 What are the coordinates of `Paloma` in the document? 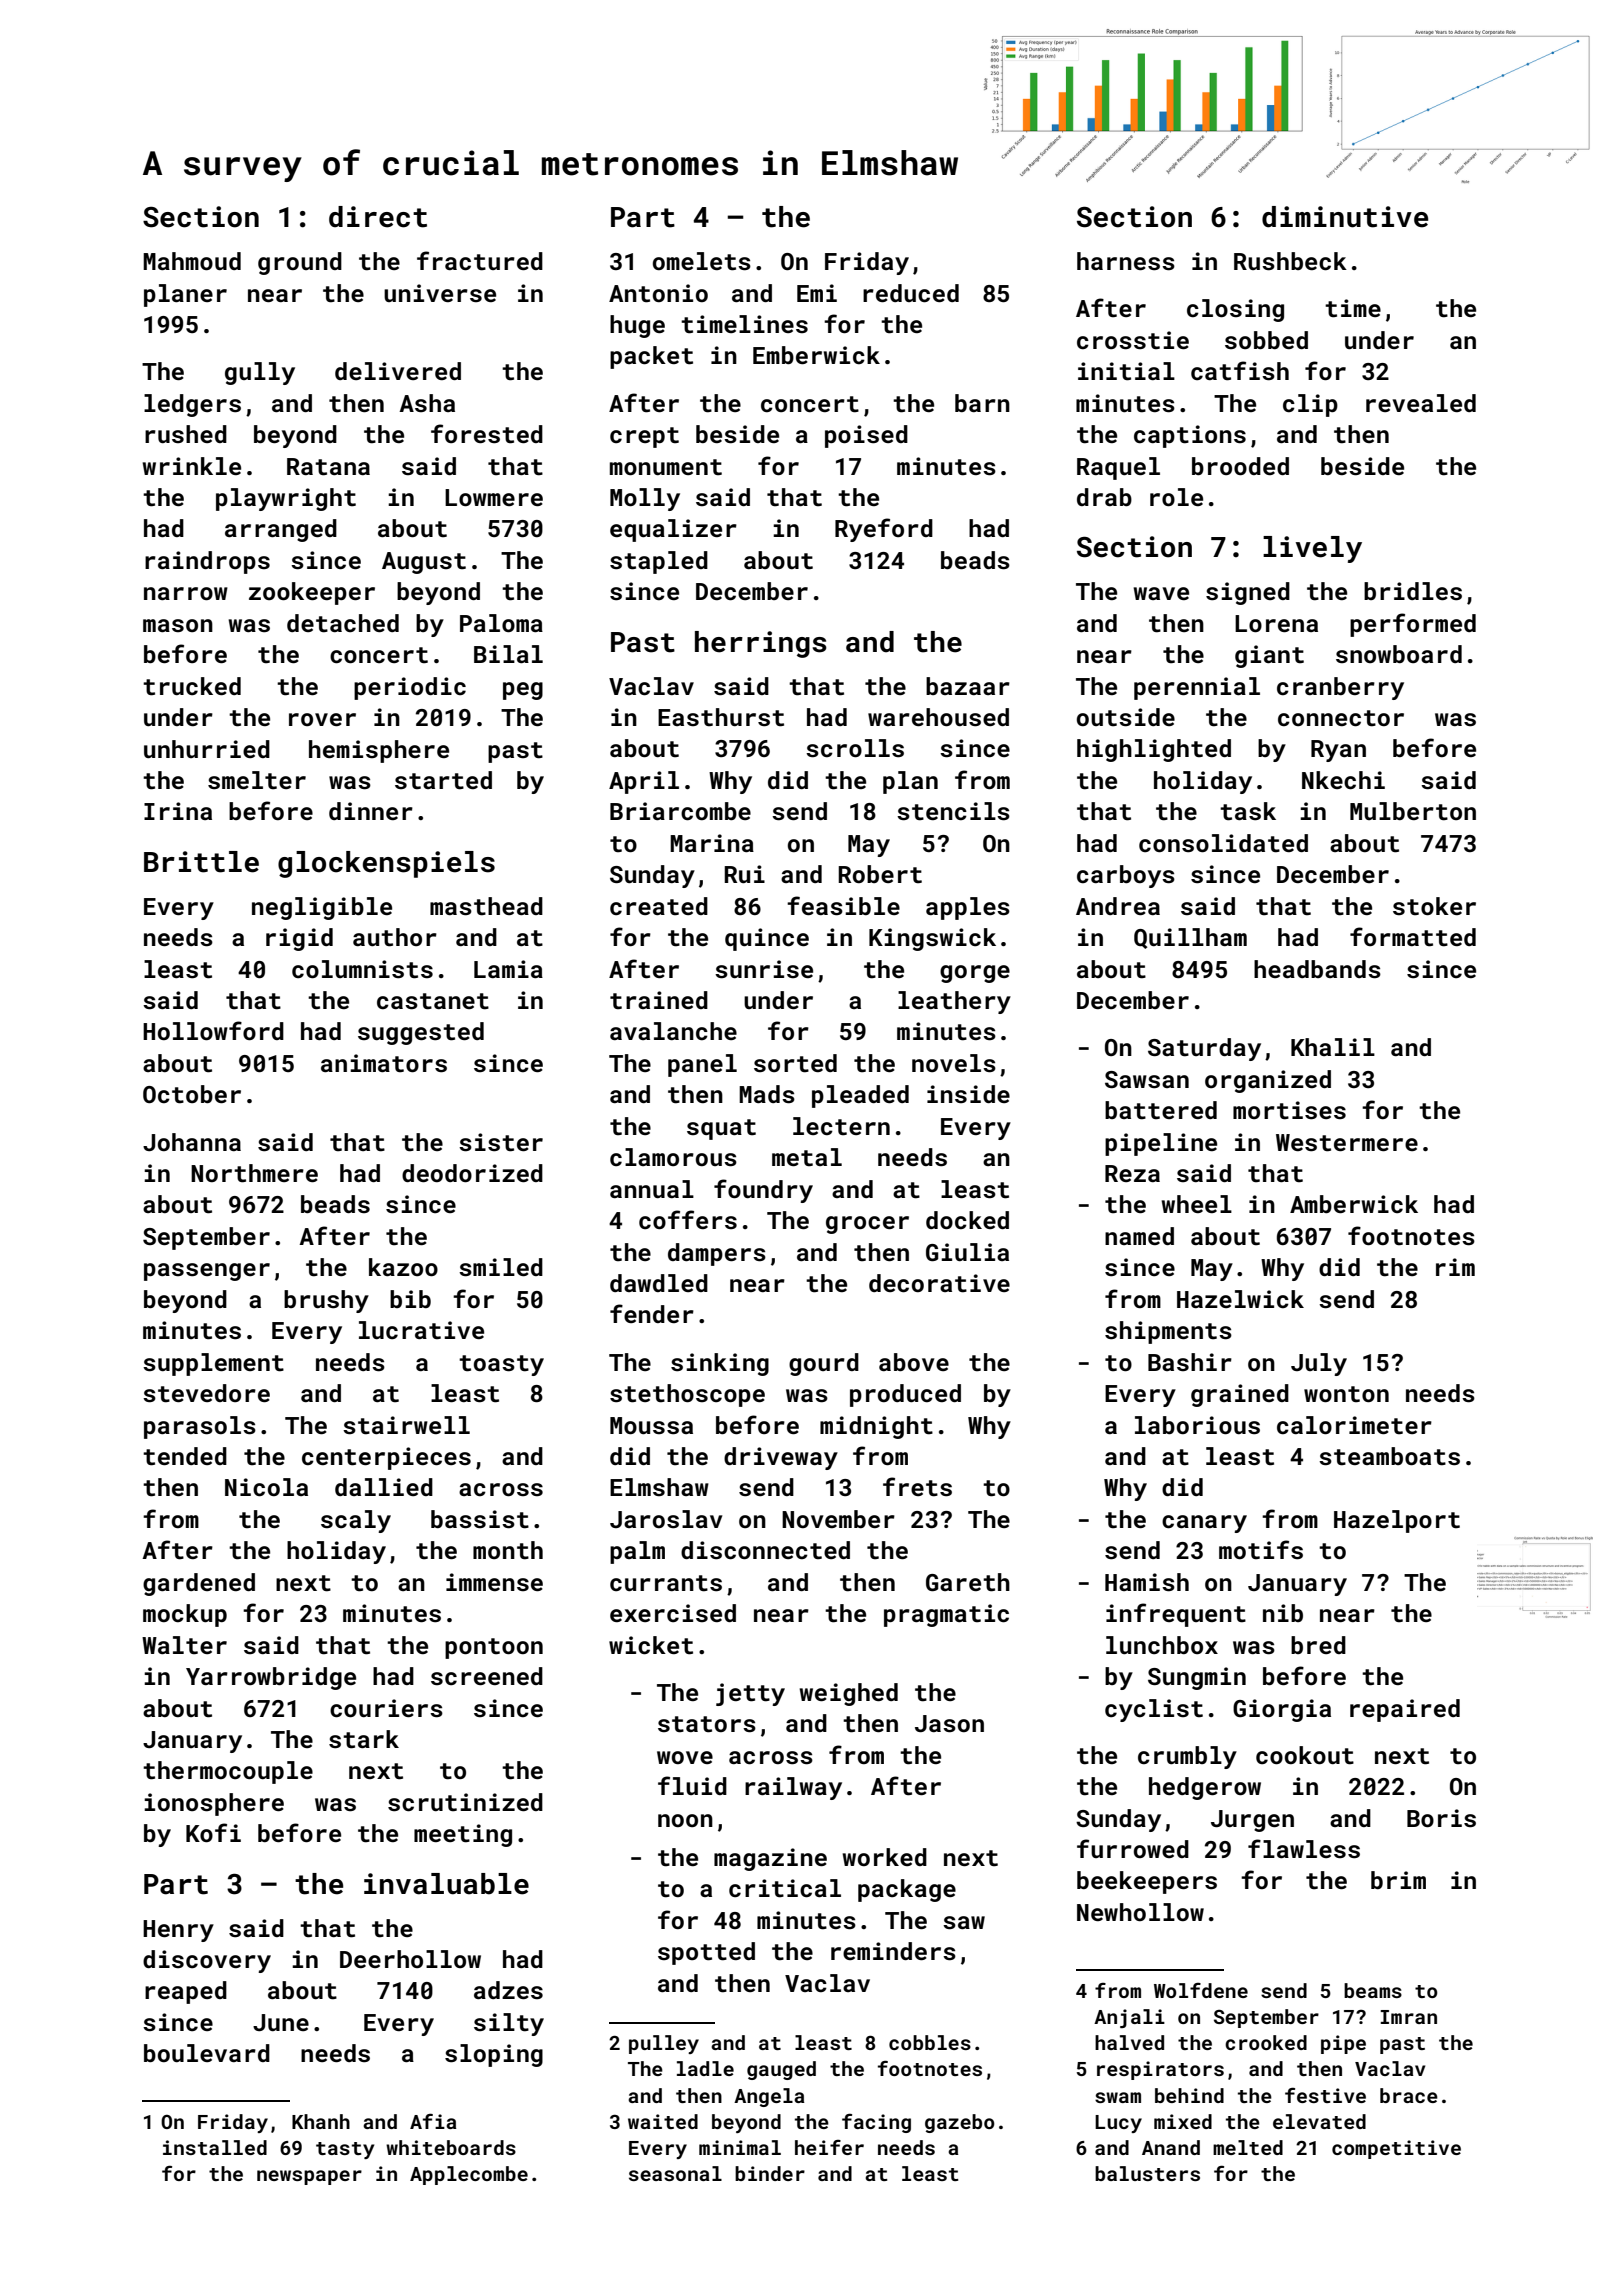 It's located at (501, 623).
